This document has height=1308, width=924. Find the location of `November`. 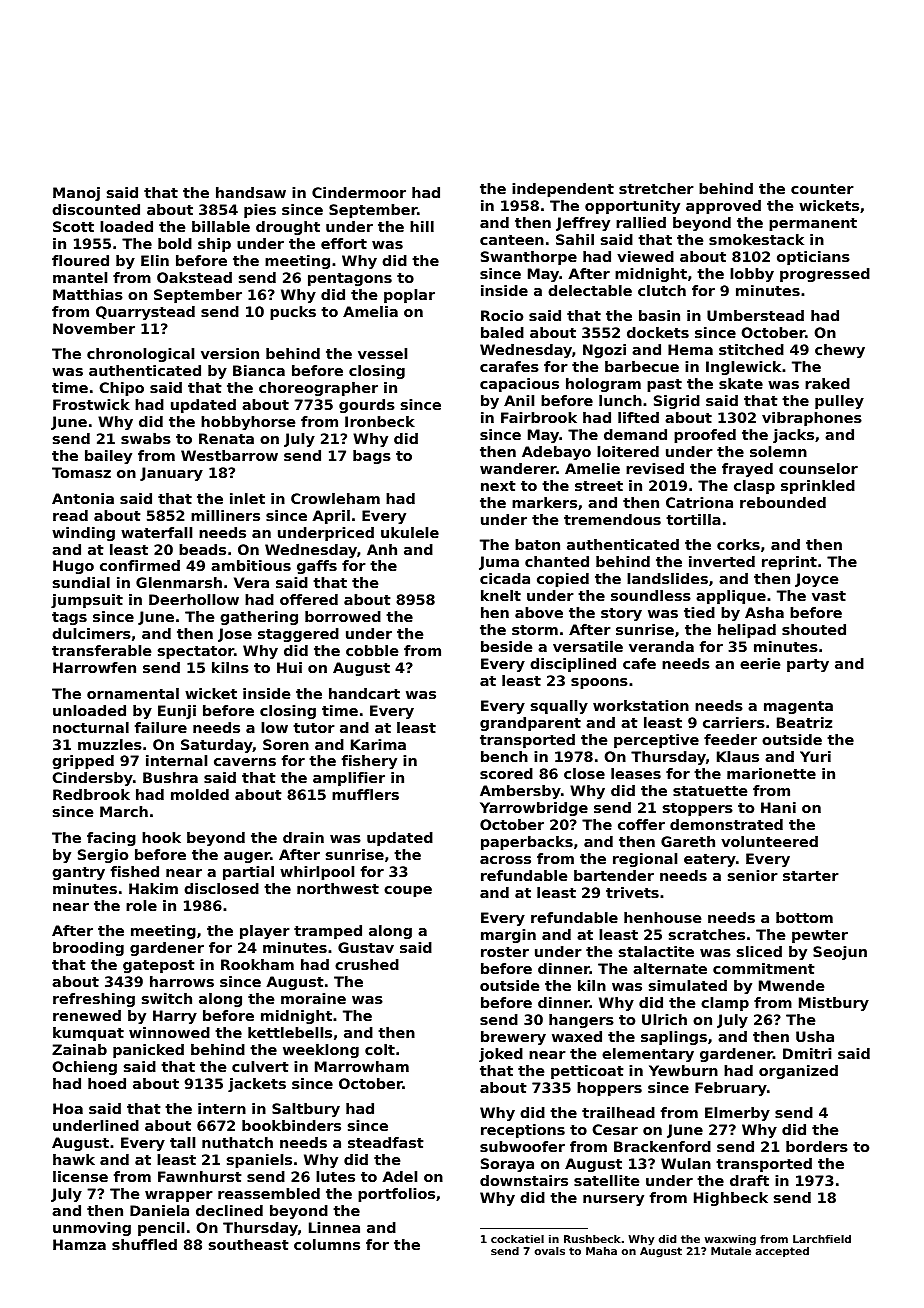

November is located at coordinates (94, 328).
